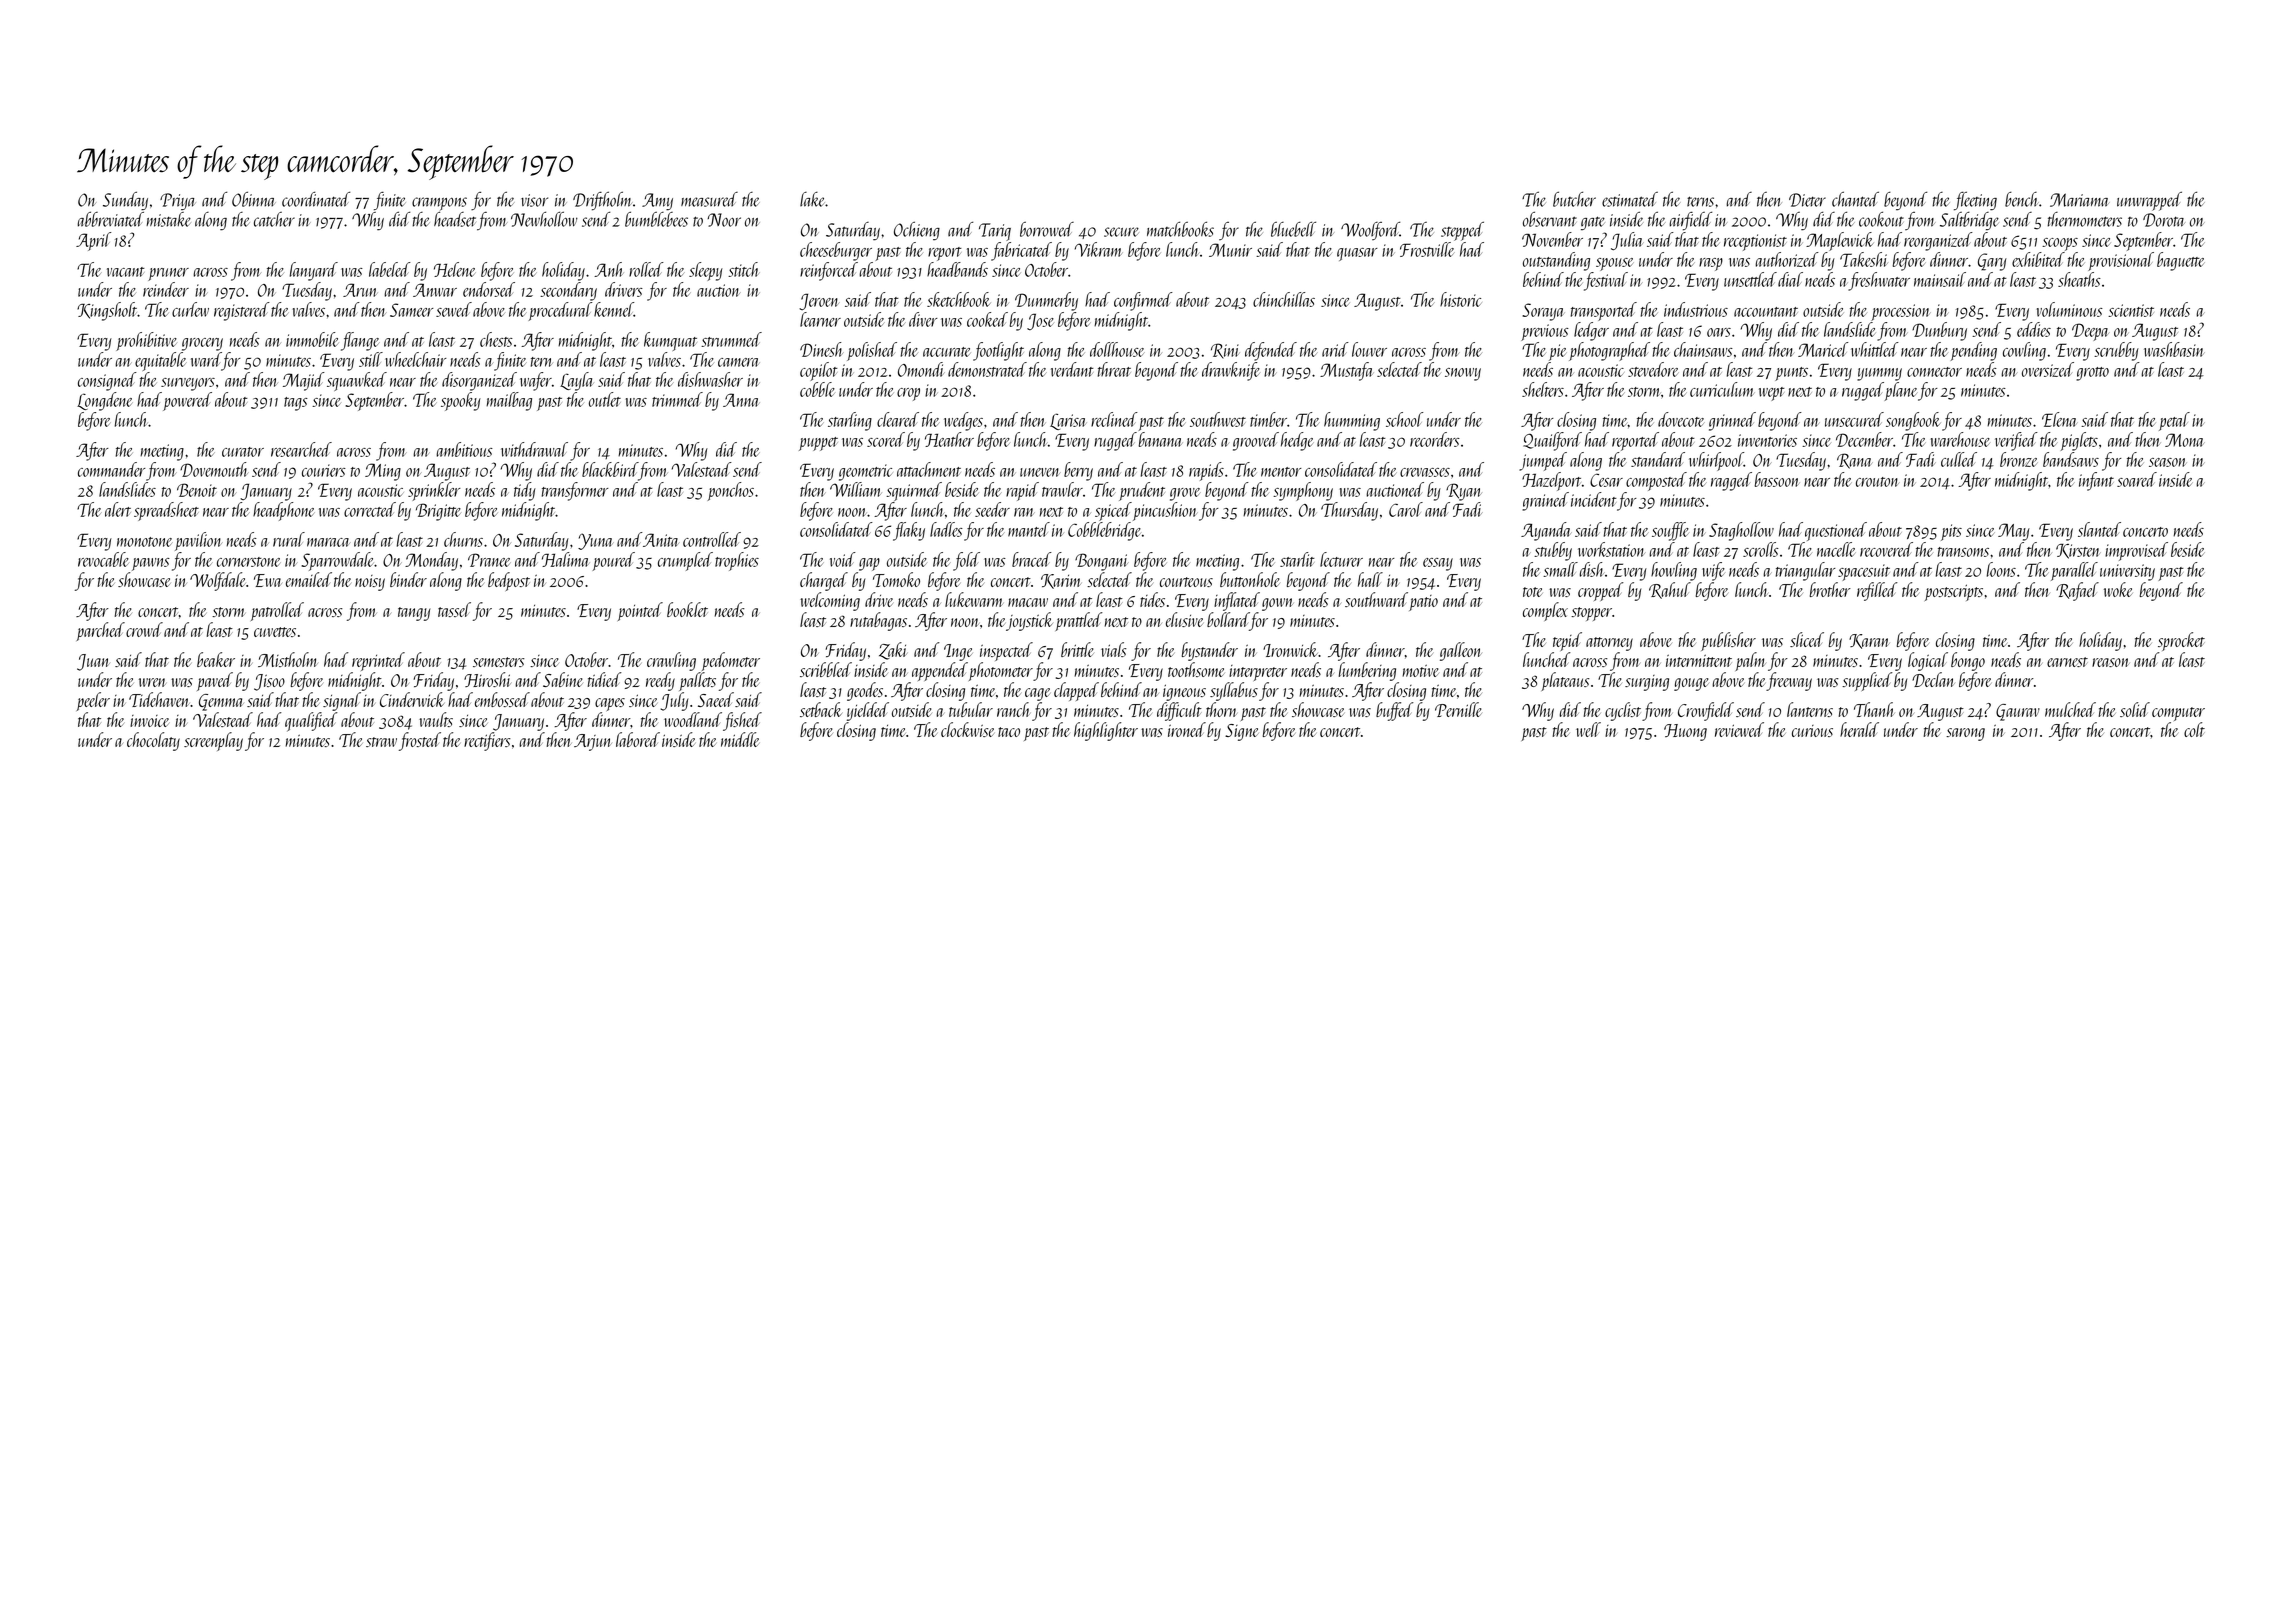 The image size is (2282, 1614). What do you see at coordinates (146, 341) in the page?
I see `prohibitive` at bounding box center [146, 341].
